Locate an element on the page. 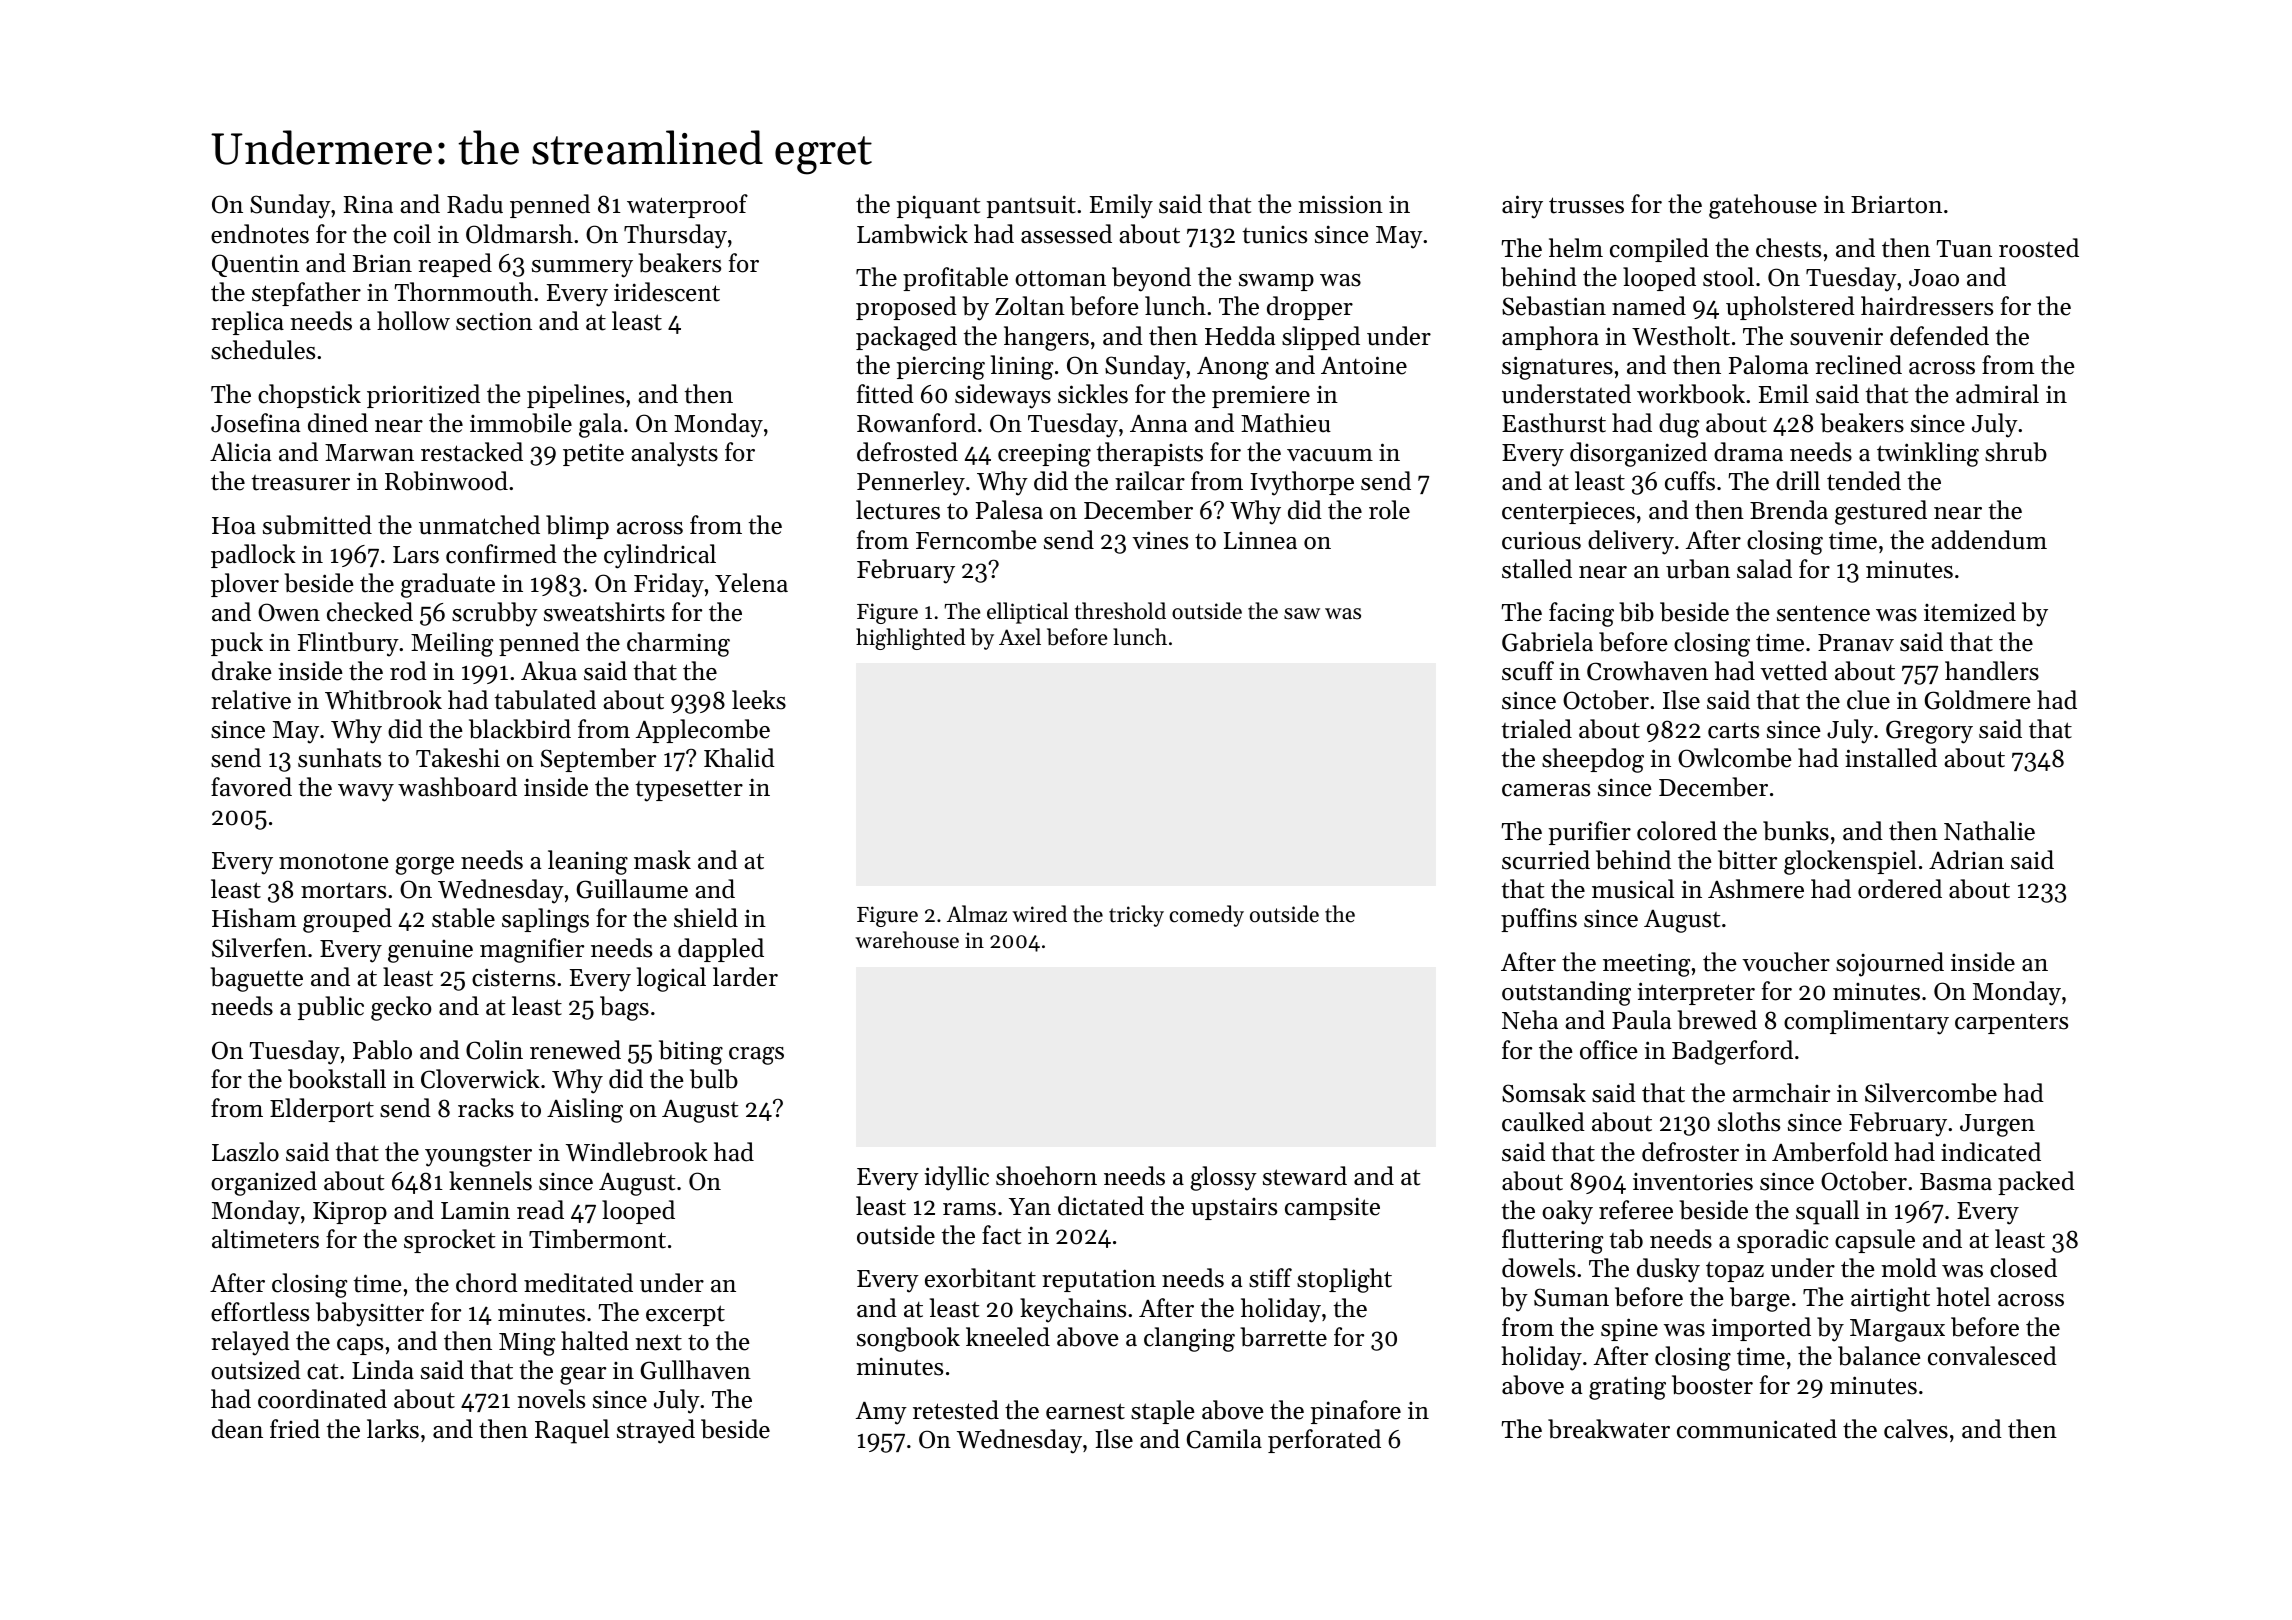 The width and height of the image is (2292, 1620). analysts is located at coordinates (674, 454).
